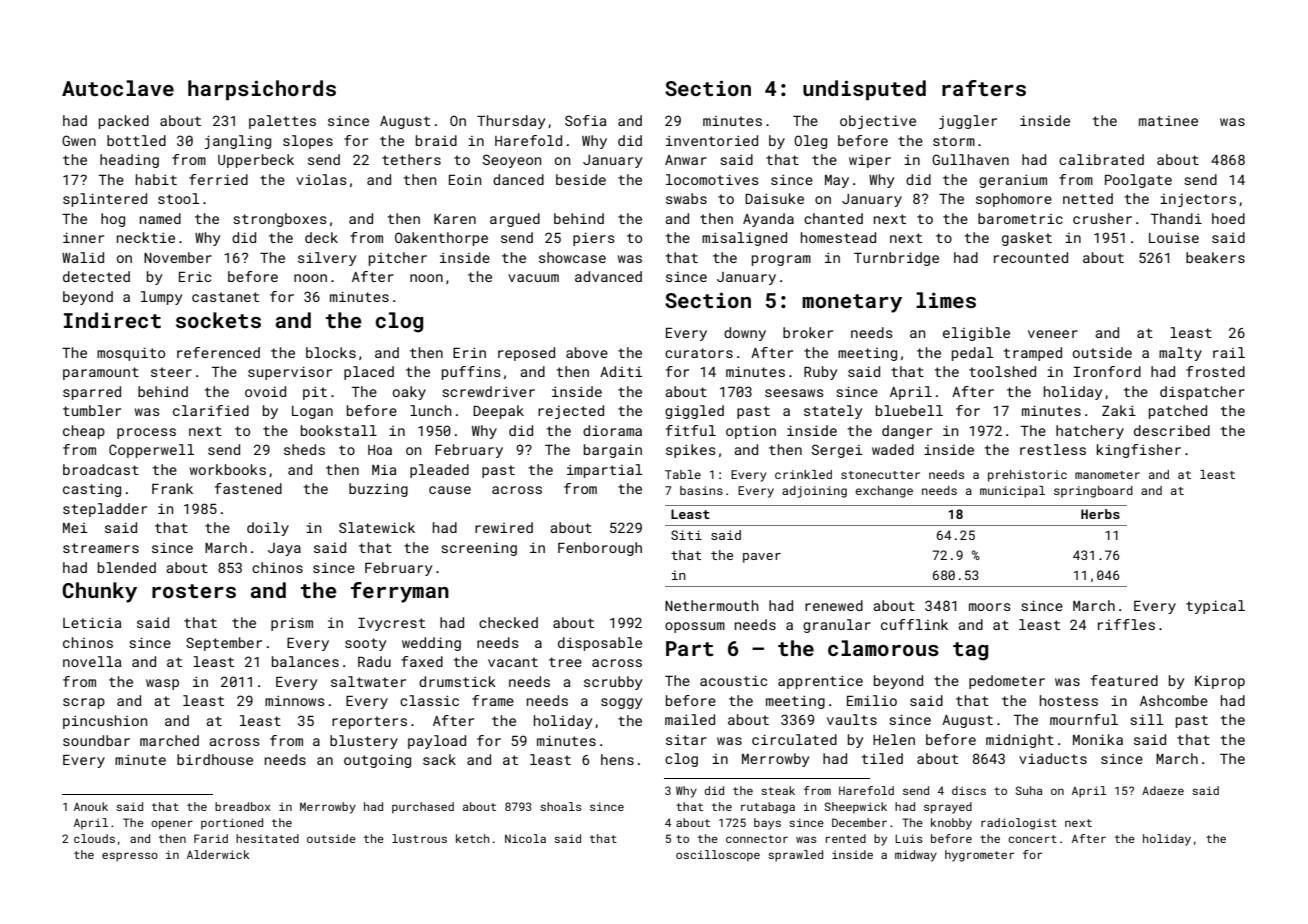  I want to click on oscilloscope, so click(718, 856).
